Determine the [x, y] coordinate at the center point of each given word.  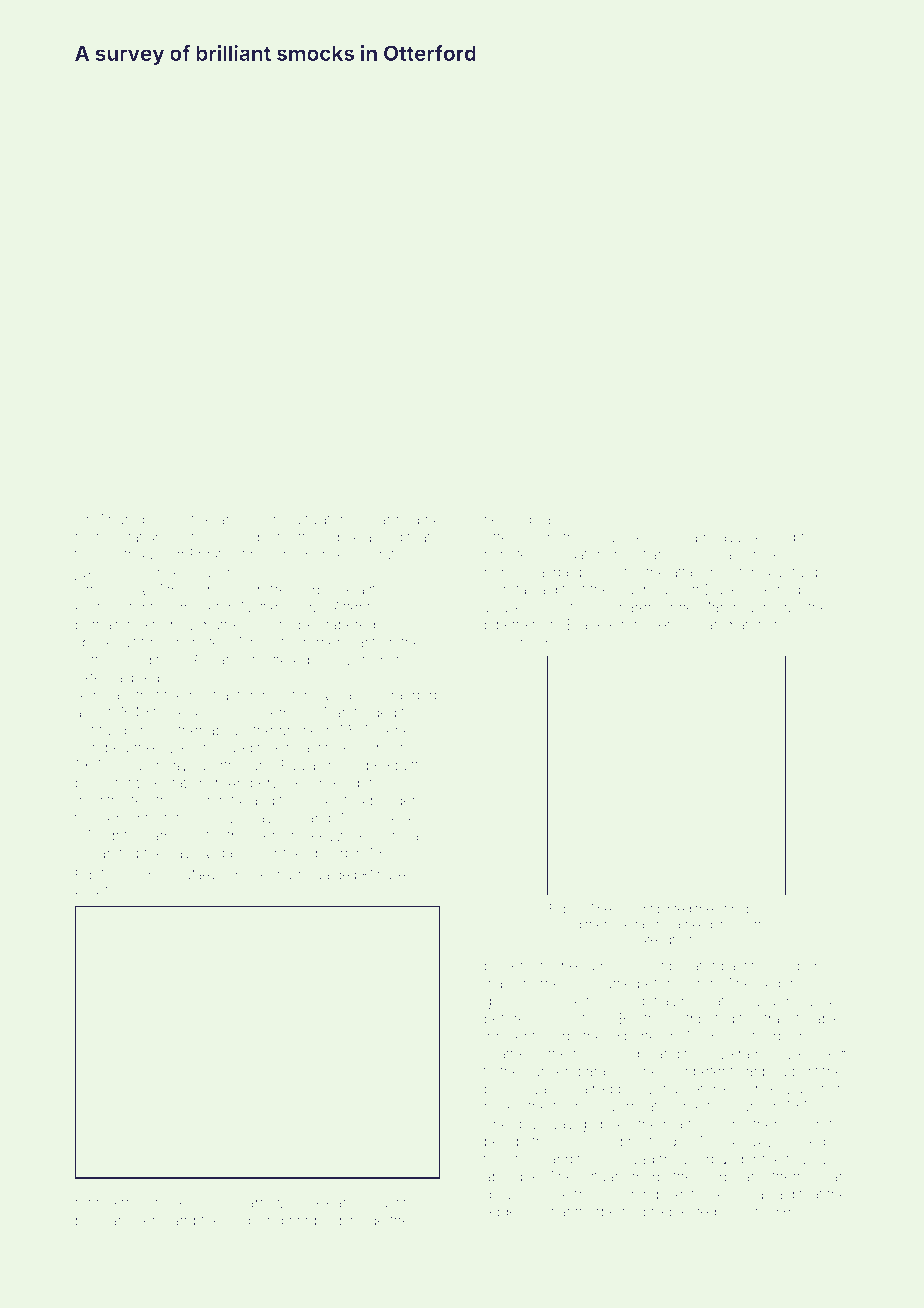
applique [512, 1178]
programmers [119, 1223]
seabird [771, 537]
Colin [264, 519]
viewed [507, 607]
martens [689, 1124]
